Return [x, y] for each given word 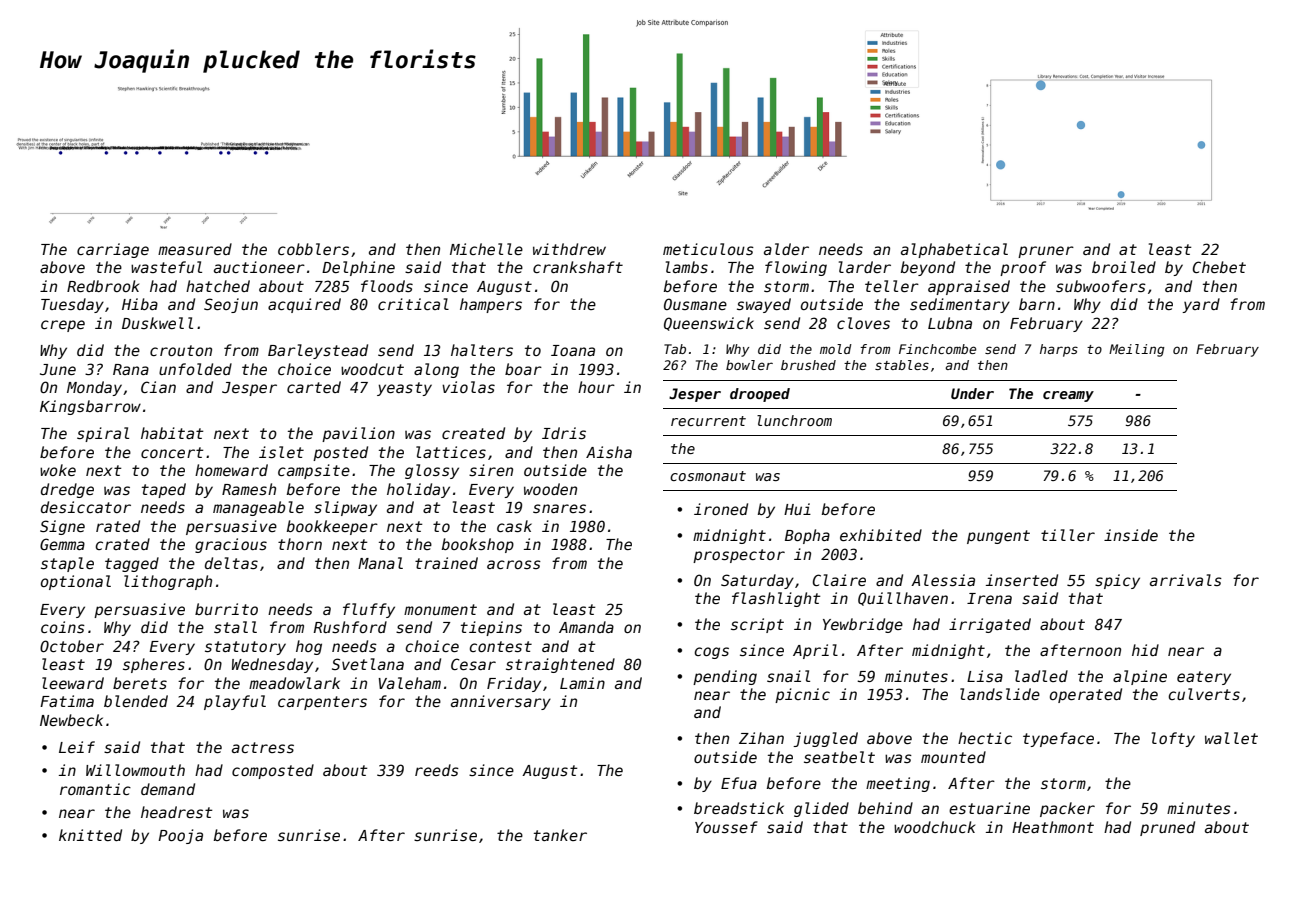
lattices [451, 452]
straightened [560, 665]
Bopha [807, 536]
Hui [797, 509]
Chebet [1219, 267]
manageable [258, 508]
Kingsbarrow [90, 407]
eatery [1204, 678]
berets [140, 683]
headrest [177, 812]
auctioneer [259, 267]
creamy [1068, 396]
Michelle [486, 249]
